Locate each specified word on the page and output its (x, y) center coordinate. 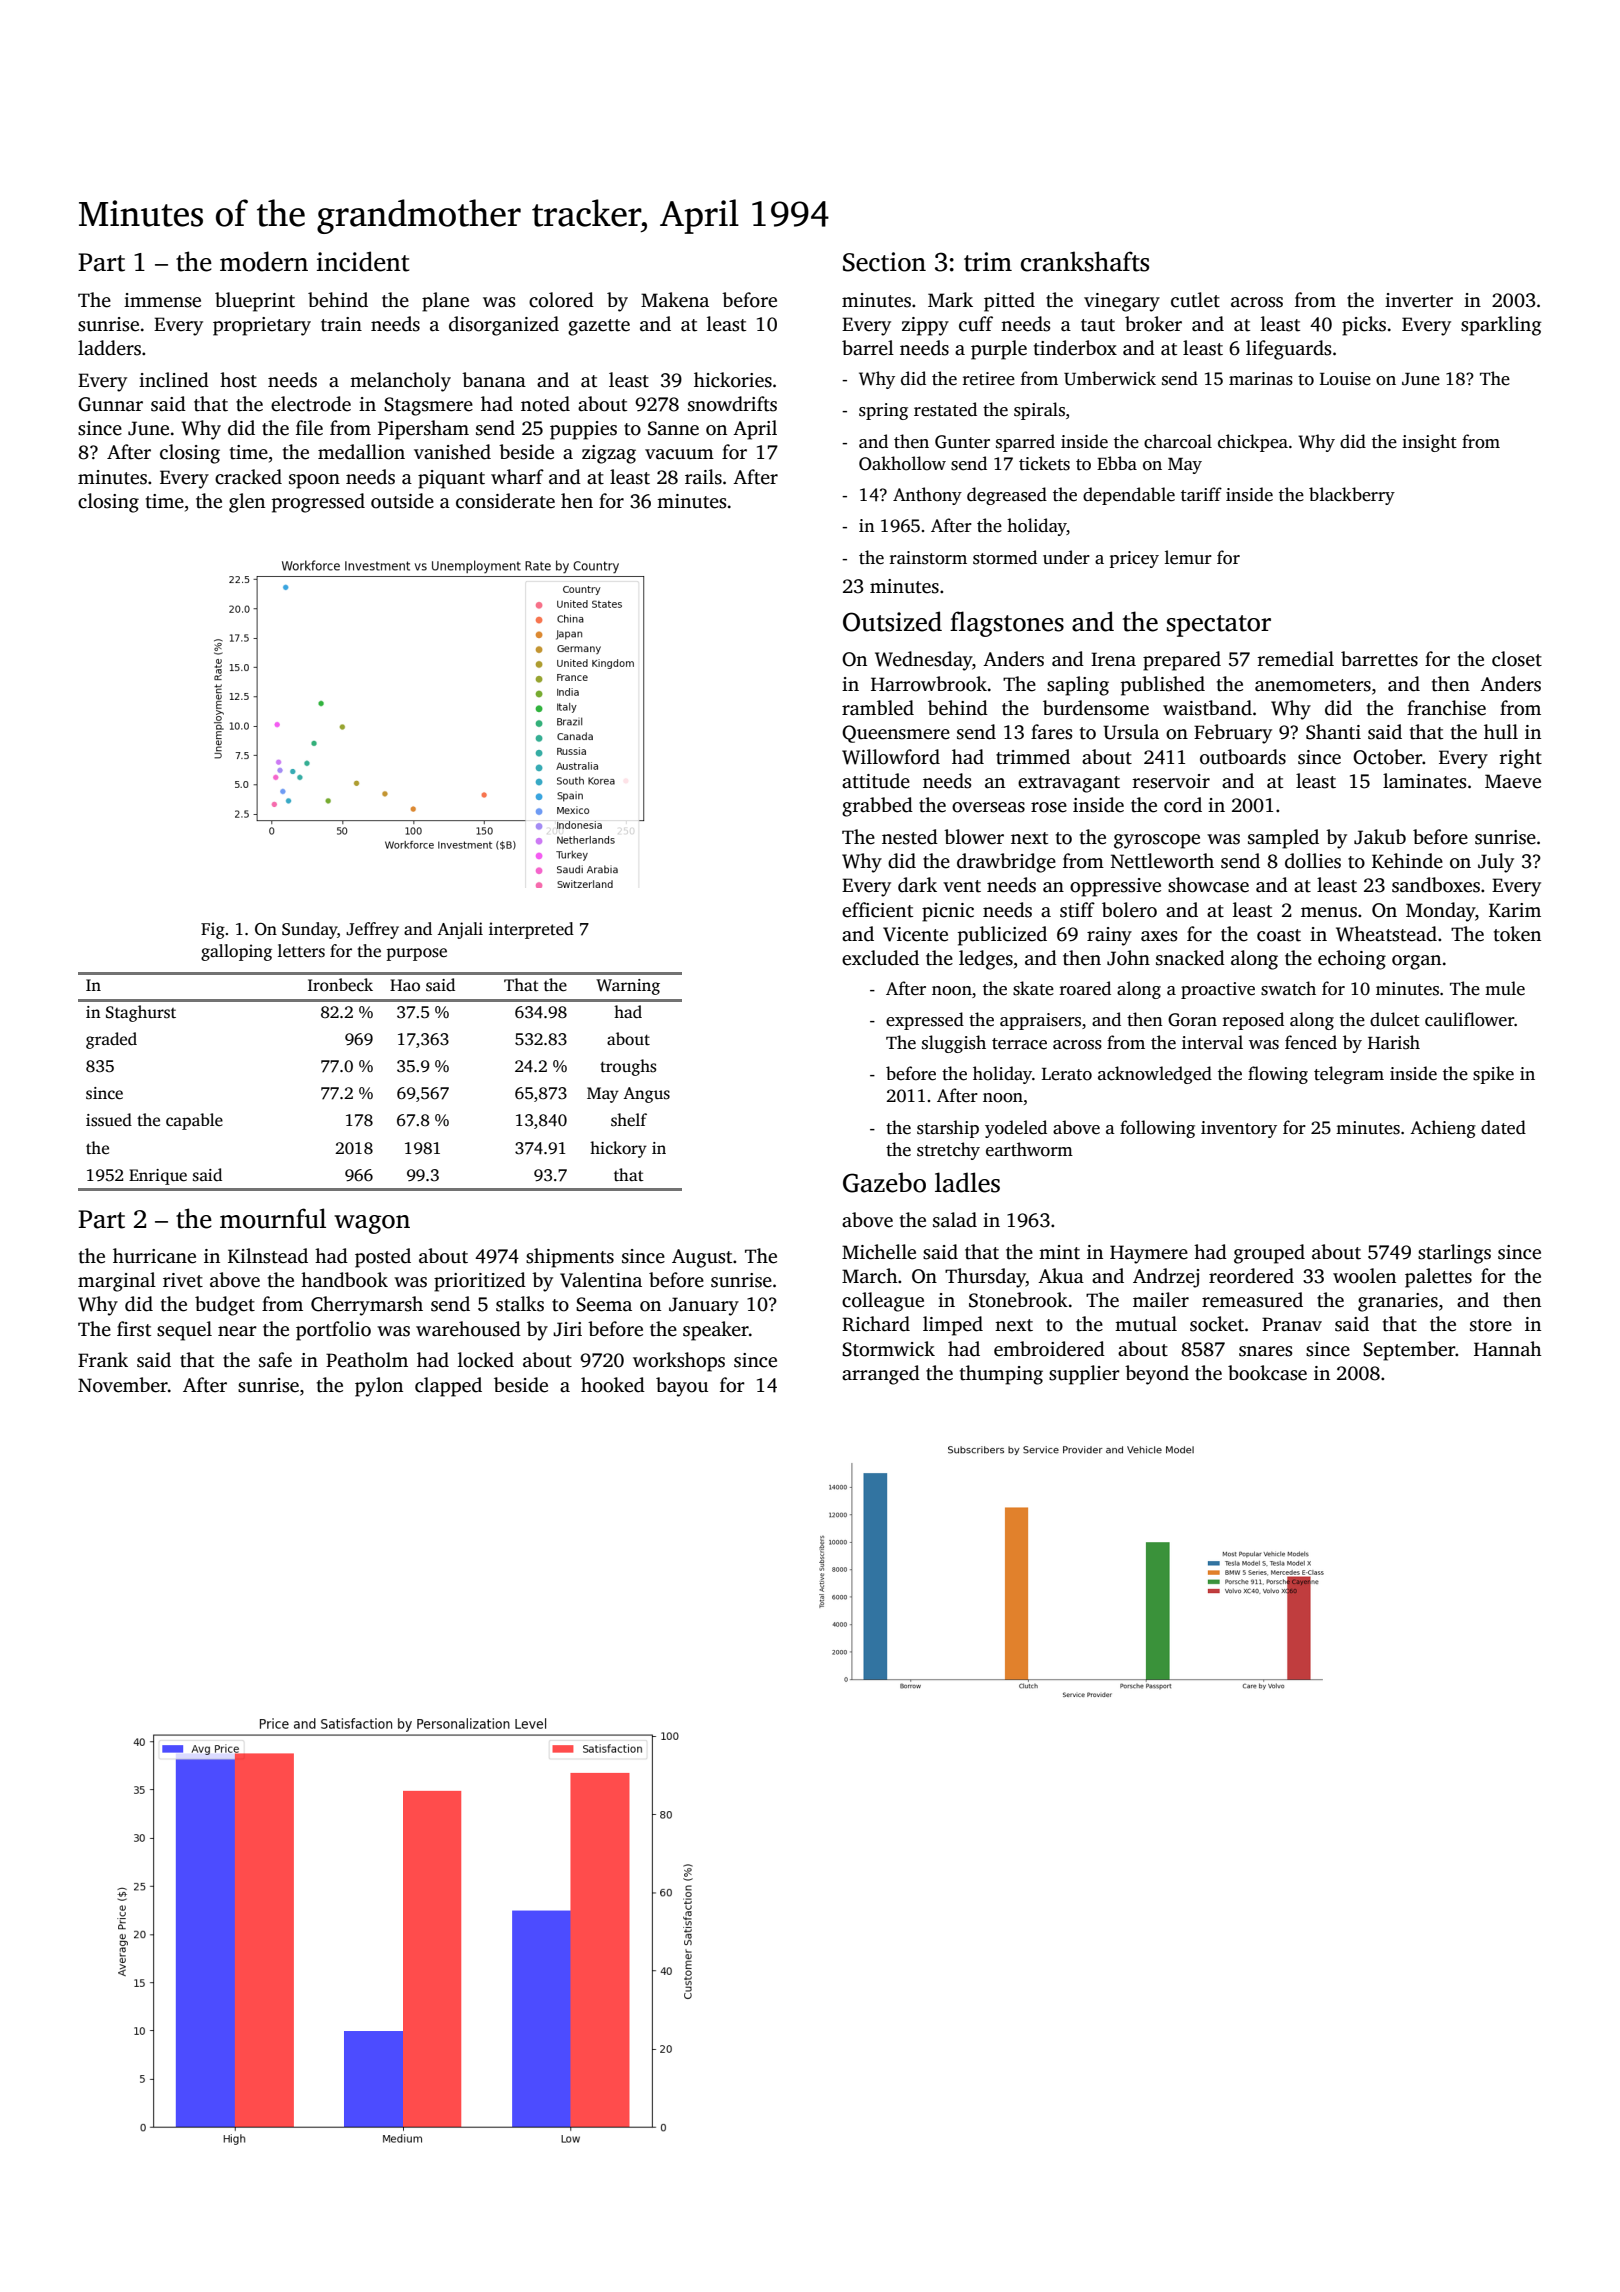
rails (703, 477)
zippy (925, 326)
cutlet (1195, 300)
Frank (103, 1359)
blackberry (1352, 496)
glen (247, 503)
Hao (405, 985)
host (238, 380)
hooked (613, 1385)
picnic (948, 912)
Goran (1192, 1020)
